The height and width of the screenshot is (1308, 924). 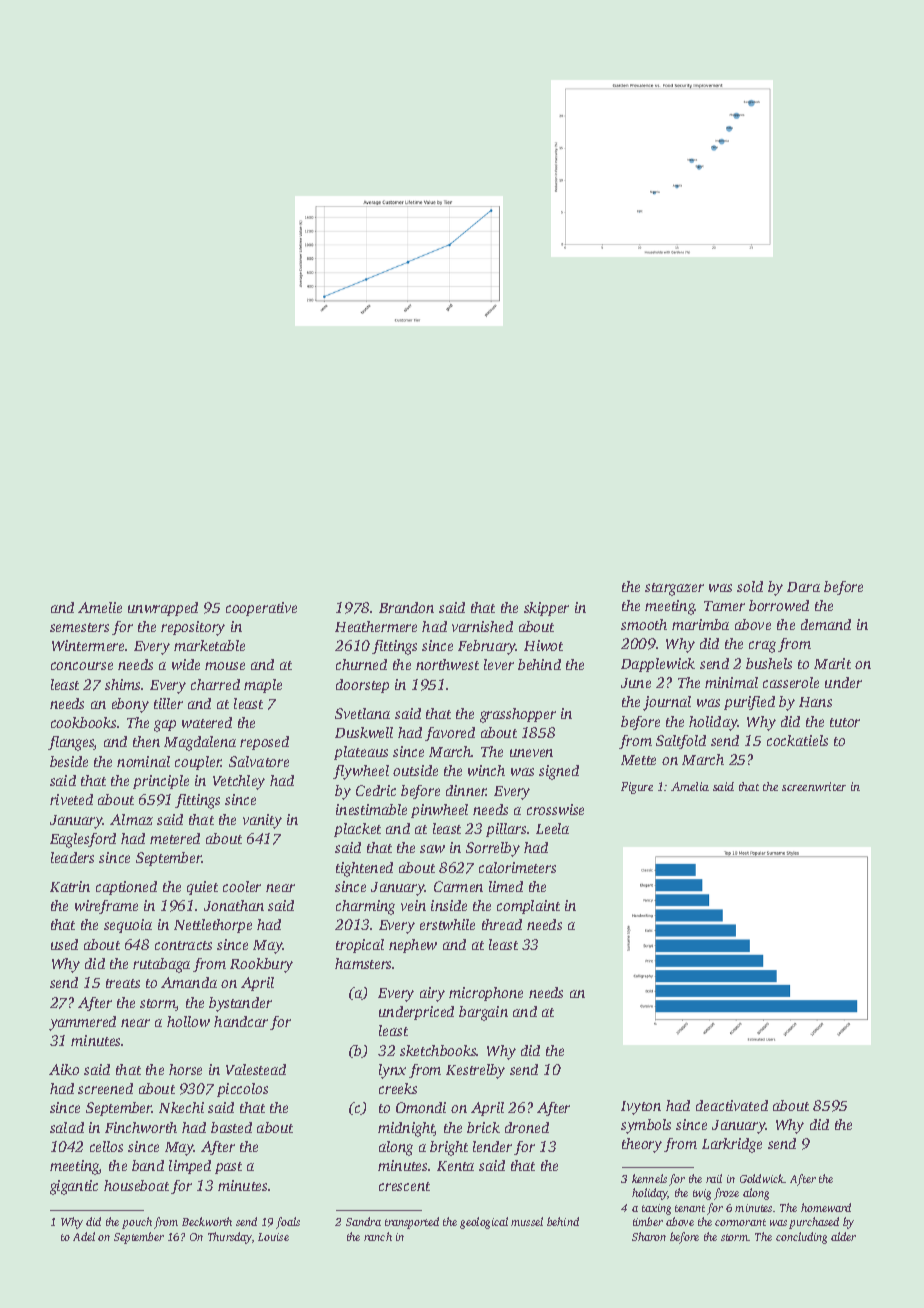 What do you see at coordinates (106, 1146) in the screenshot?
I see `cellos` at bounding box center [106, 1146].
